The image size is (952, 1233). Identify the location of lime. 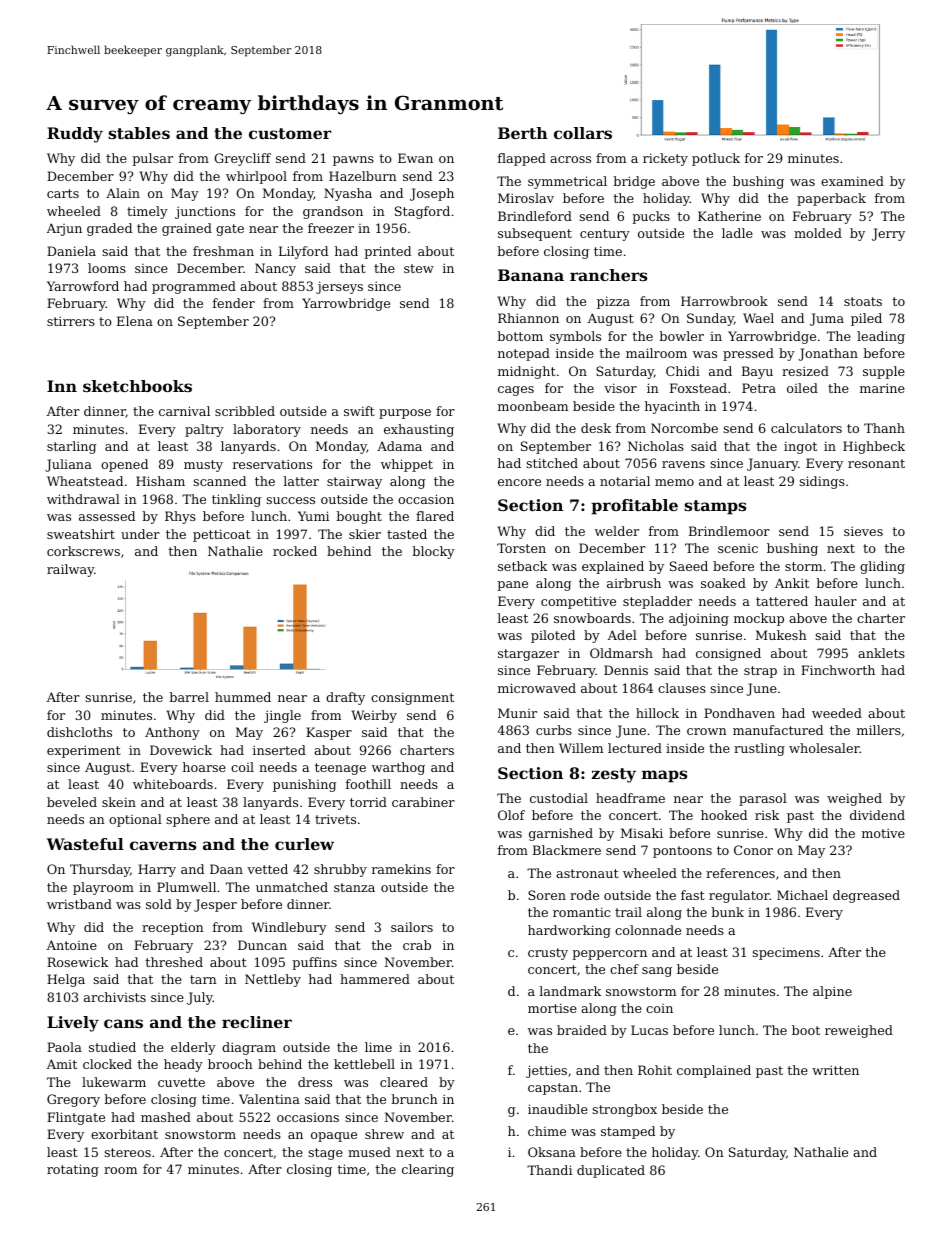
(378, 1047).
